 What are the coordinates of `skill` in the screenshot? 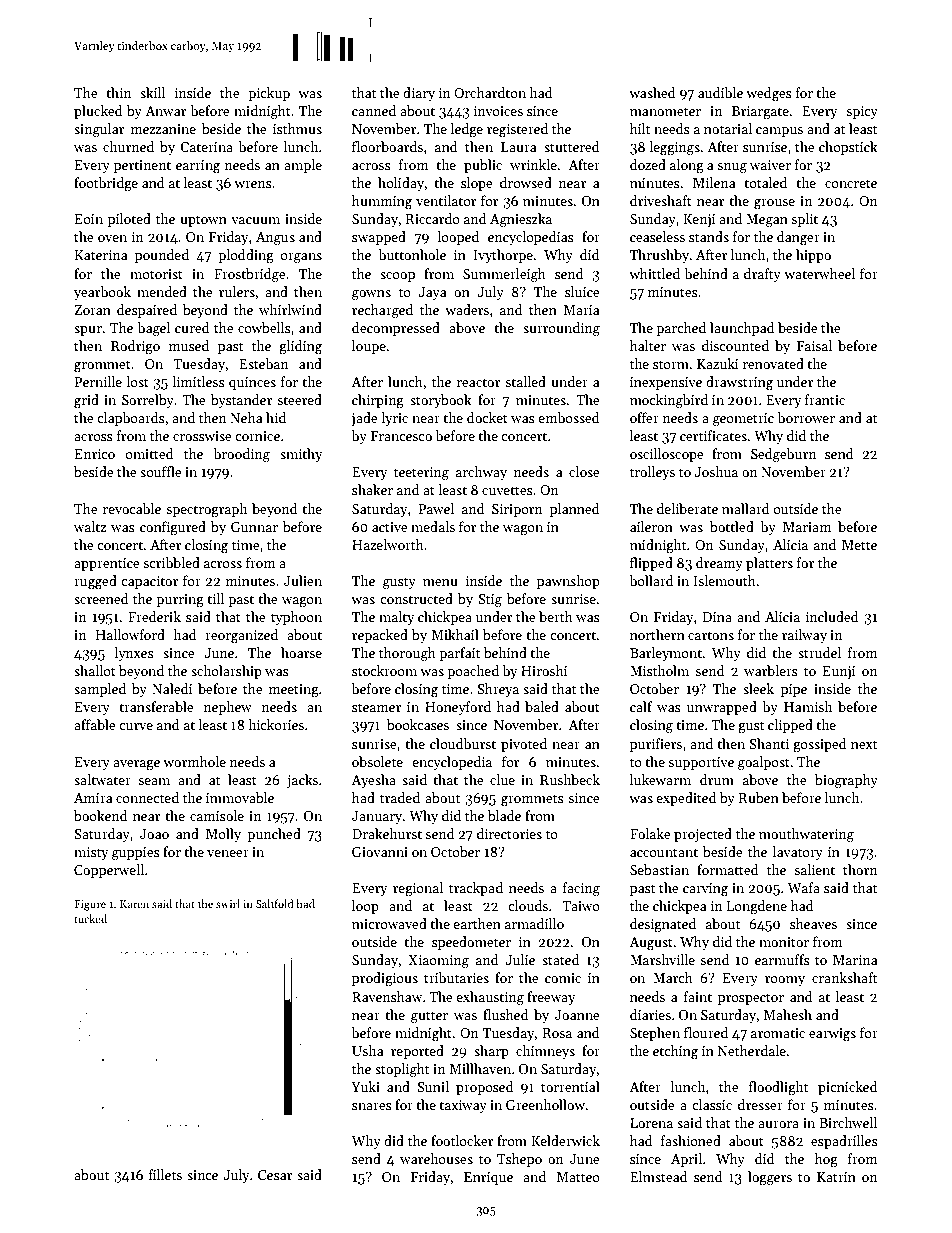 It's located at (152, 92).
